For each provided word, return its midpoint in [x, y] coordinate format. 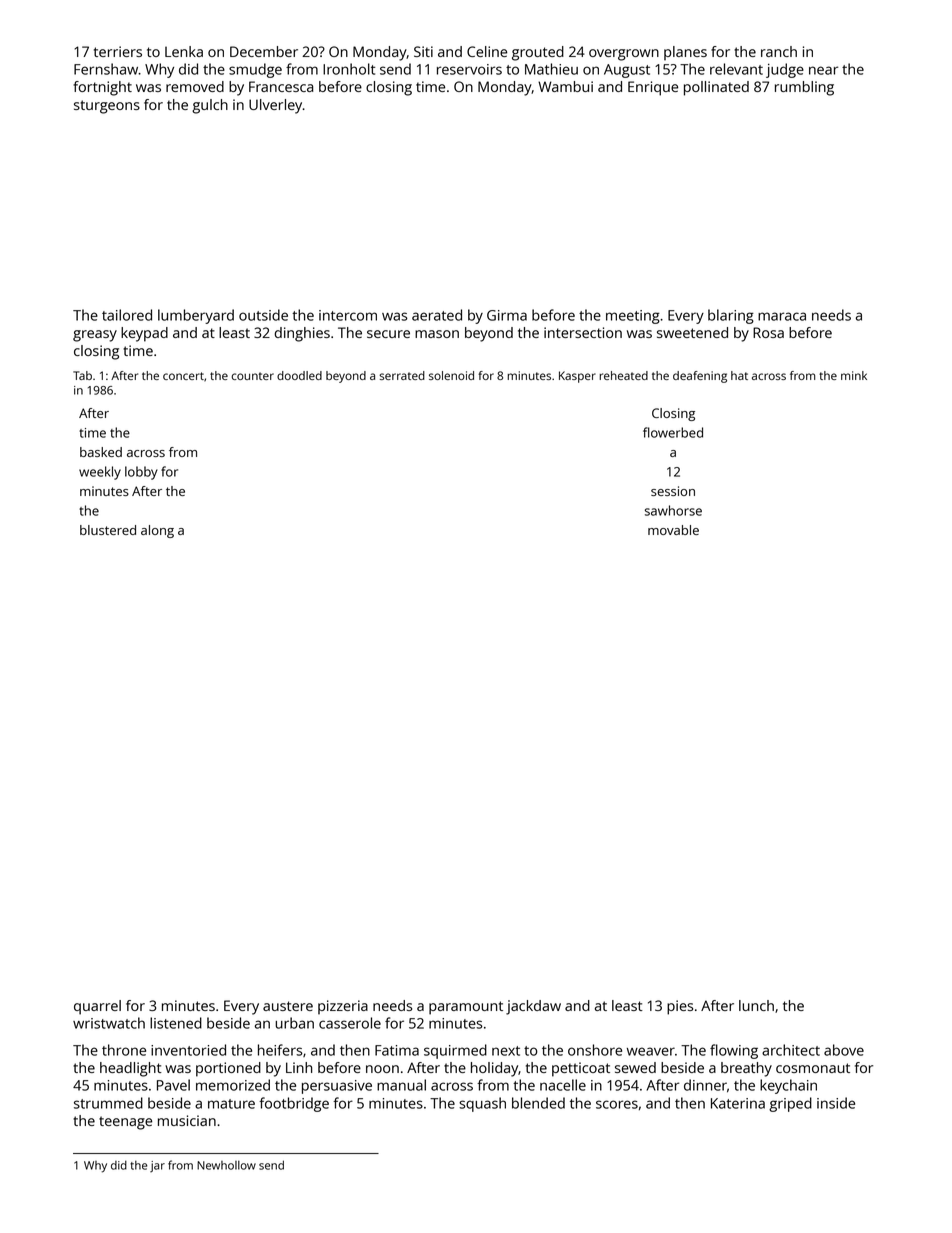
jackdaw [533, 1007]
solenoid [451, 375]
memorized [233, 1085]
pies [680, 1007]
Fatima [397, 1050]
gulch [210, 106]
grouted [538, 53]
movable [673, 530]
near [823, 70]
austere [288, 1006]
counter [252, 376]
